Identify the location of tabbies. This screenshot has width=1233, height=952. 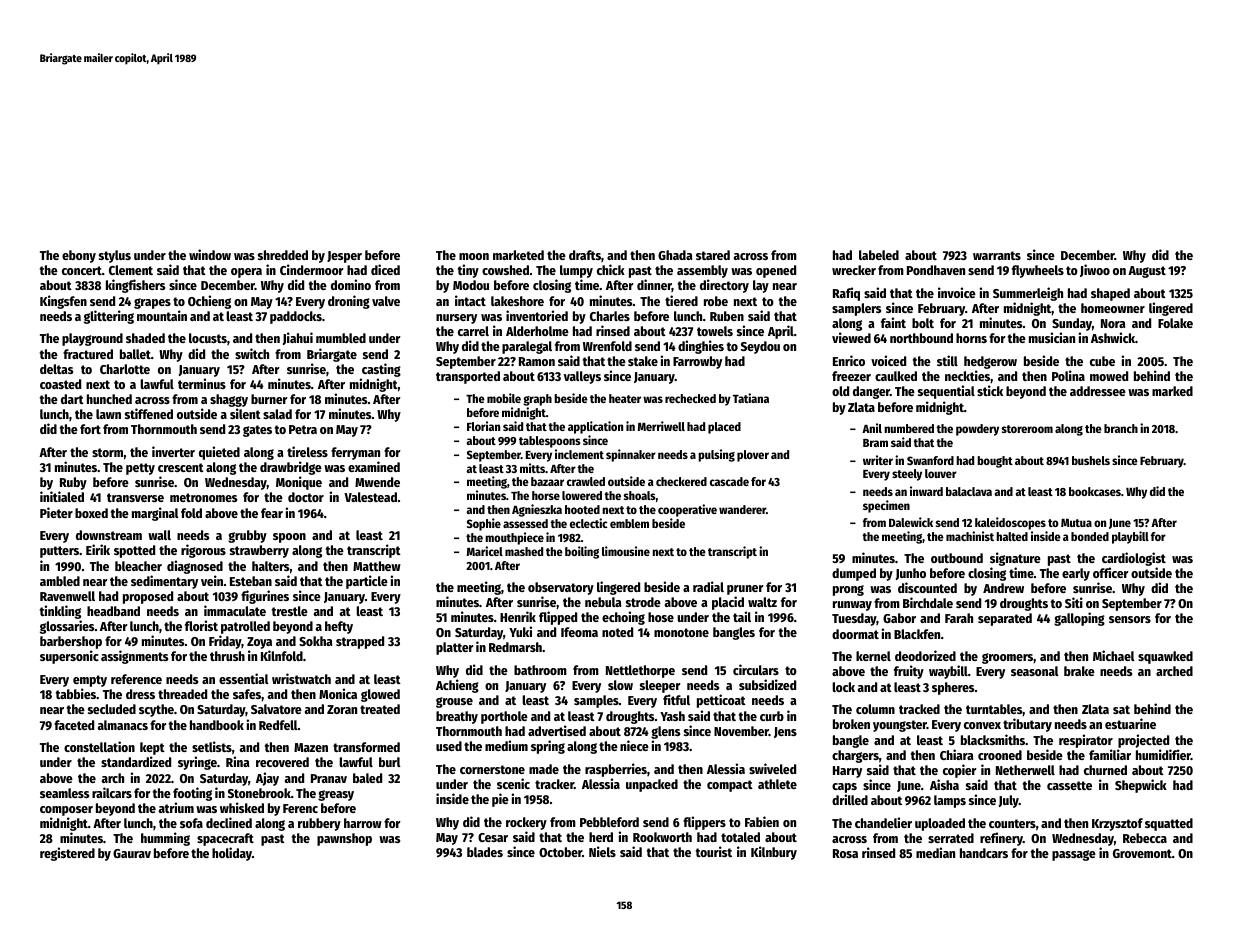
(76, 693).
